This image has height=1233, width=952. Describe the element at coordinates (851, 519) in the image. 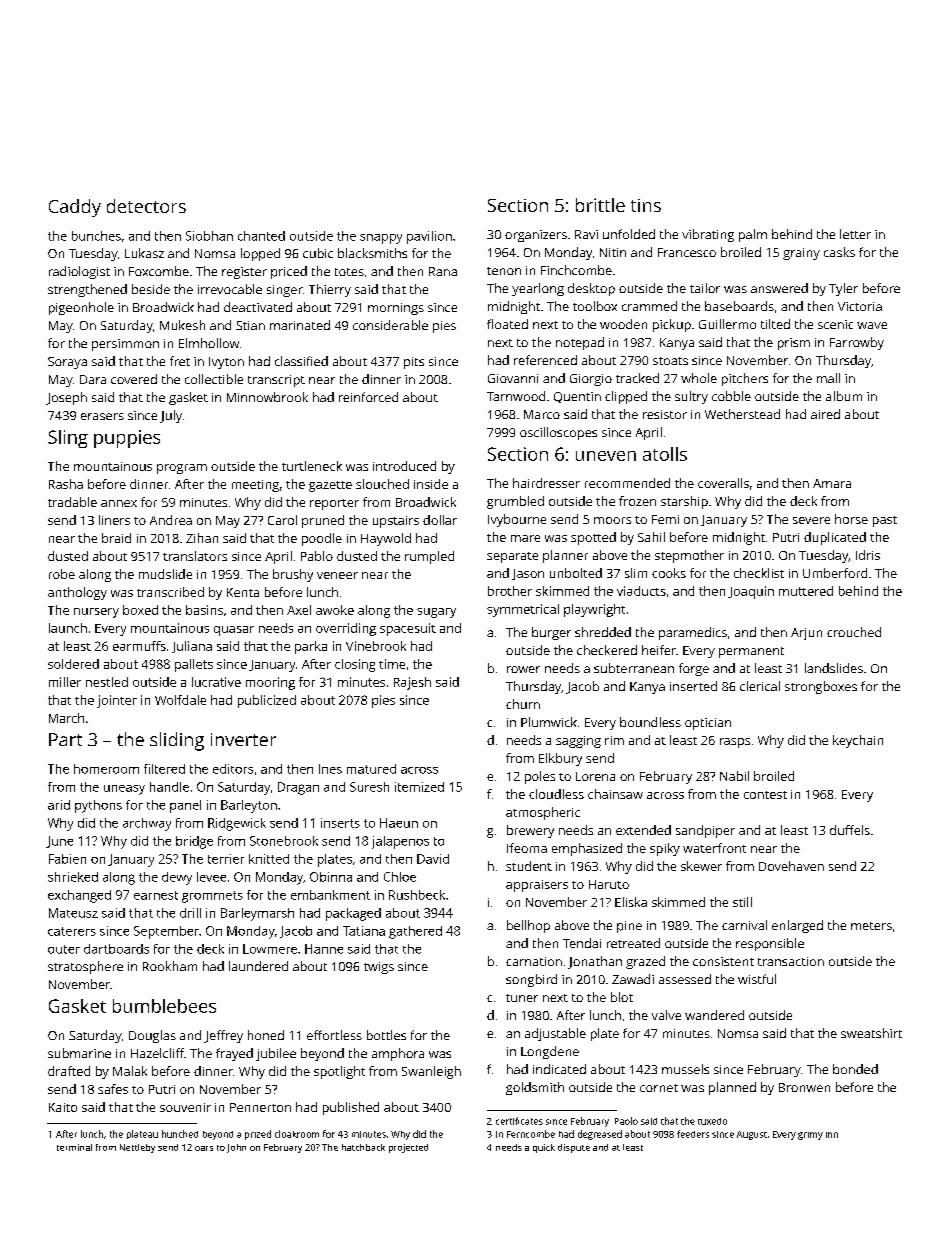

I see `horse` at that location.
